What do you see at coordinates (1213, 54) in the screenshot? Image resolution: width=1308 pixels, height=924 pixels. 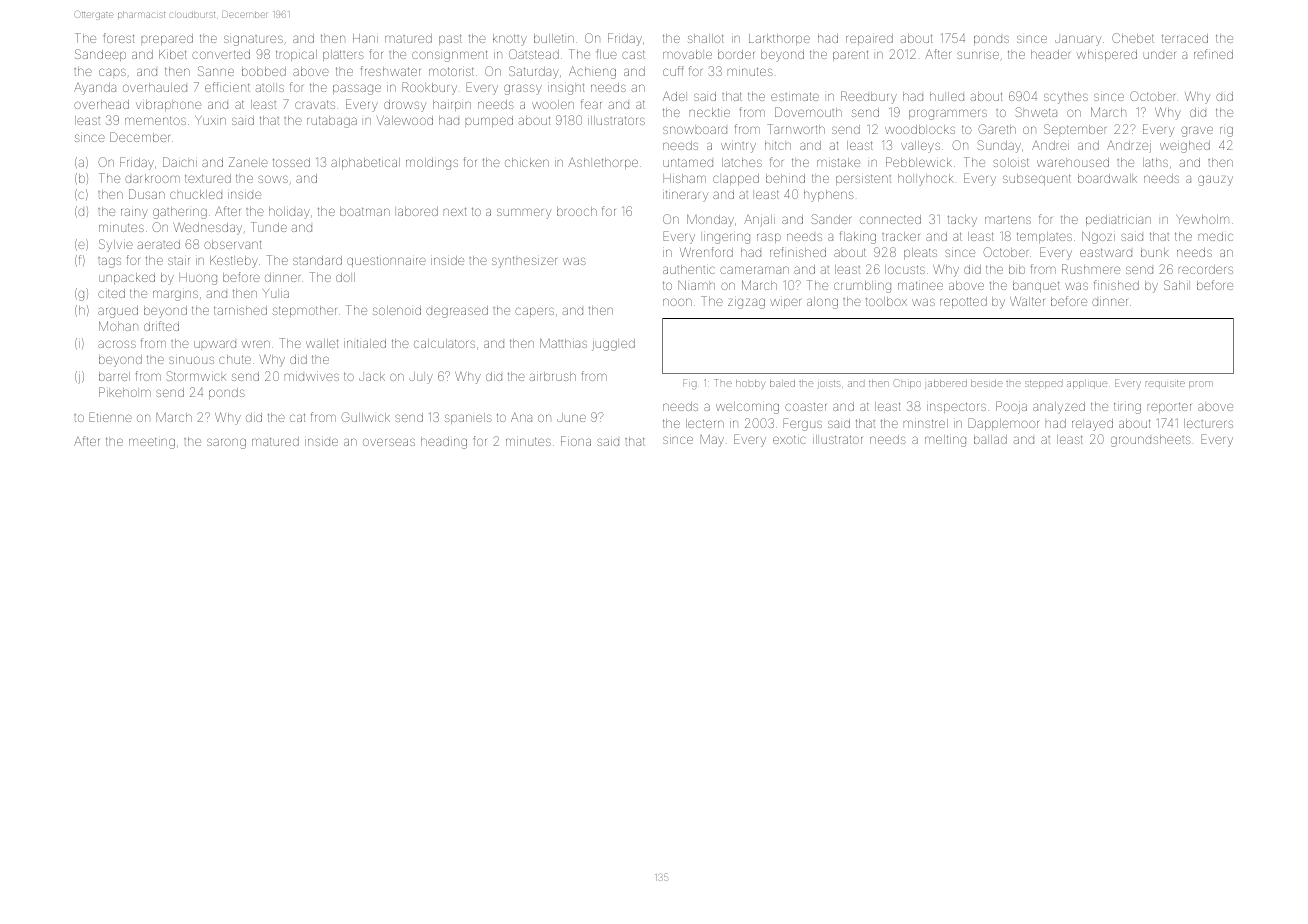 I see `refined` at bounding box center [1213, 54].
